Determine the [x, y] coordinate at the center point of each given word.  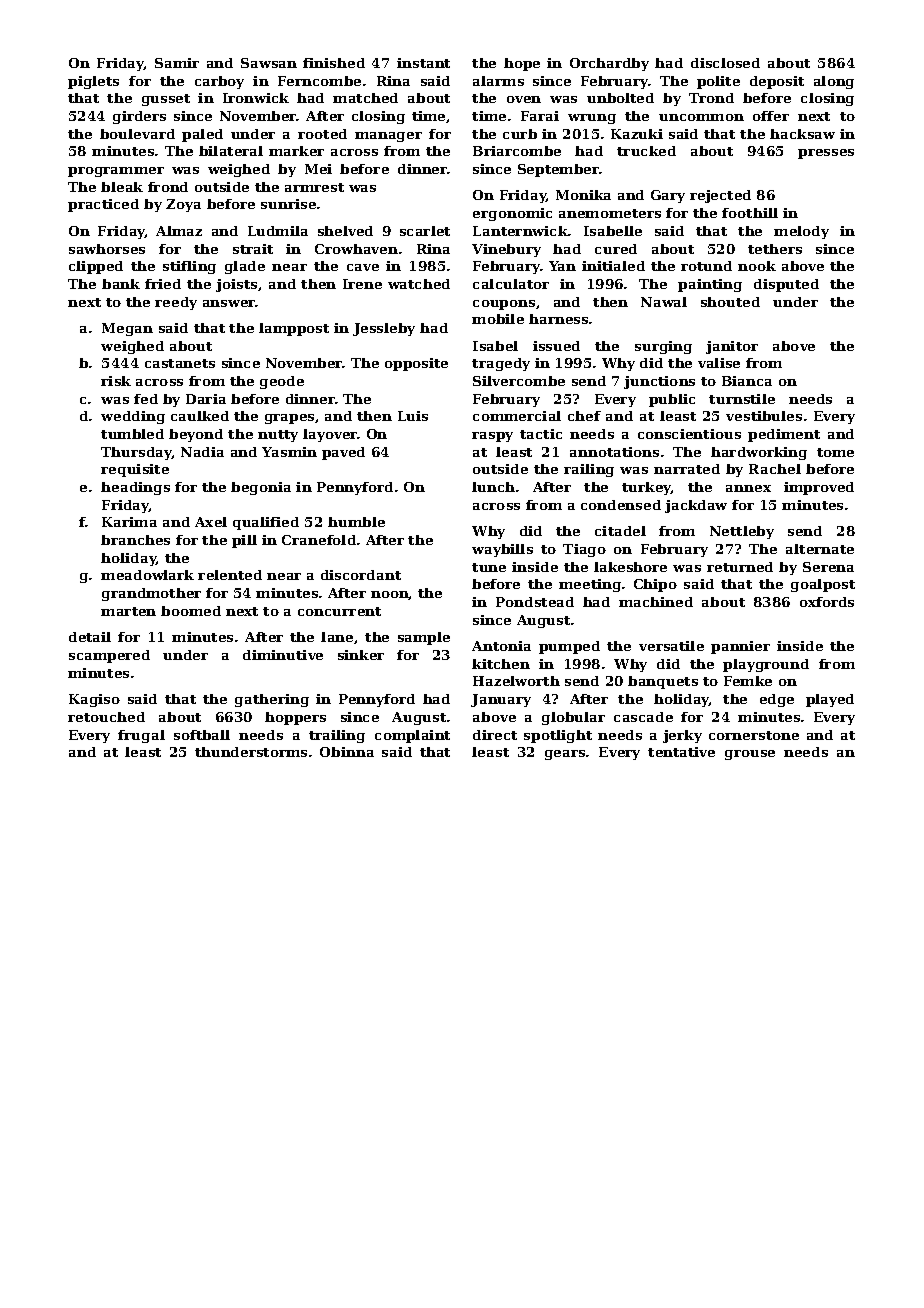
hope [522, 64]
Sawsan [269, 63]
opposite [416, 364]
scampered [109, 656]
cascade [643, 717]
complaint [412, 736]
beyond [196, 435]
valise [719, 363]
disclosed [725, 63]
